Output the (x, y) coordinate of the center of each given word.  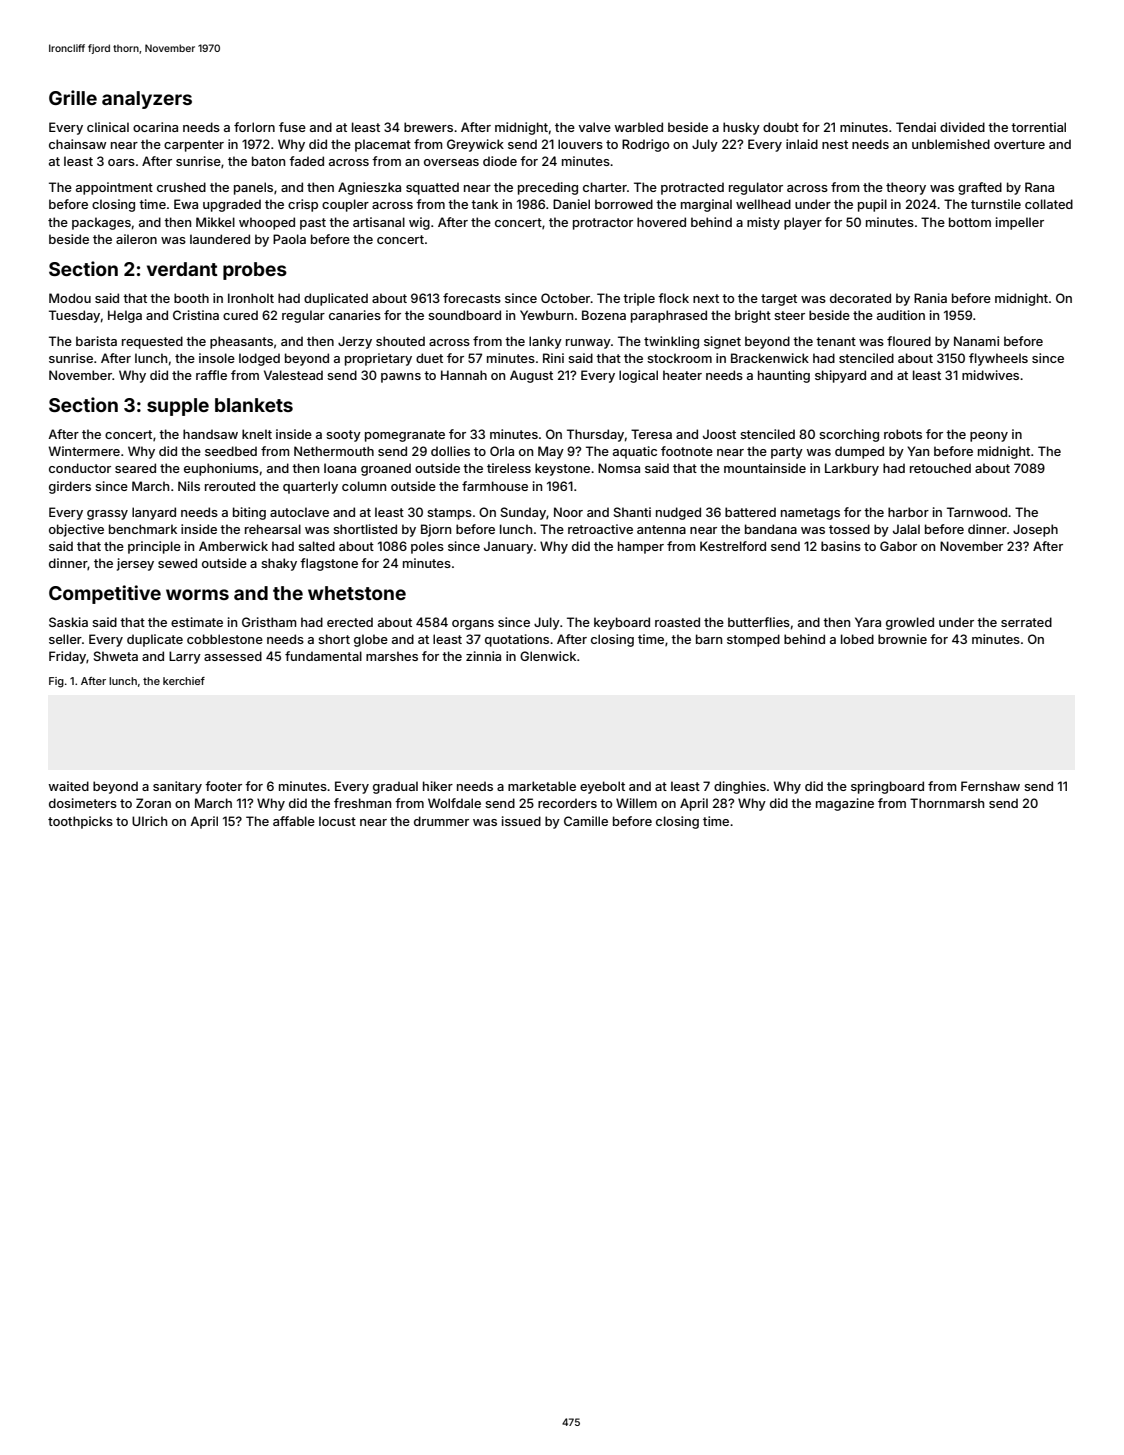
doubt (781, 127)
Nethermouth (334, 451)
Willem (636, 803)
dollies (450, 451)
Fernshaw (990, 786)
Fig (56, 682)
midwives (990, 375)
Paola (289, 239)
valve (594, 127)
